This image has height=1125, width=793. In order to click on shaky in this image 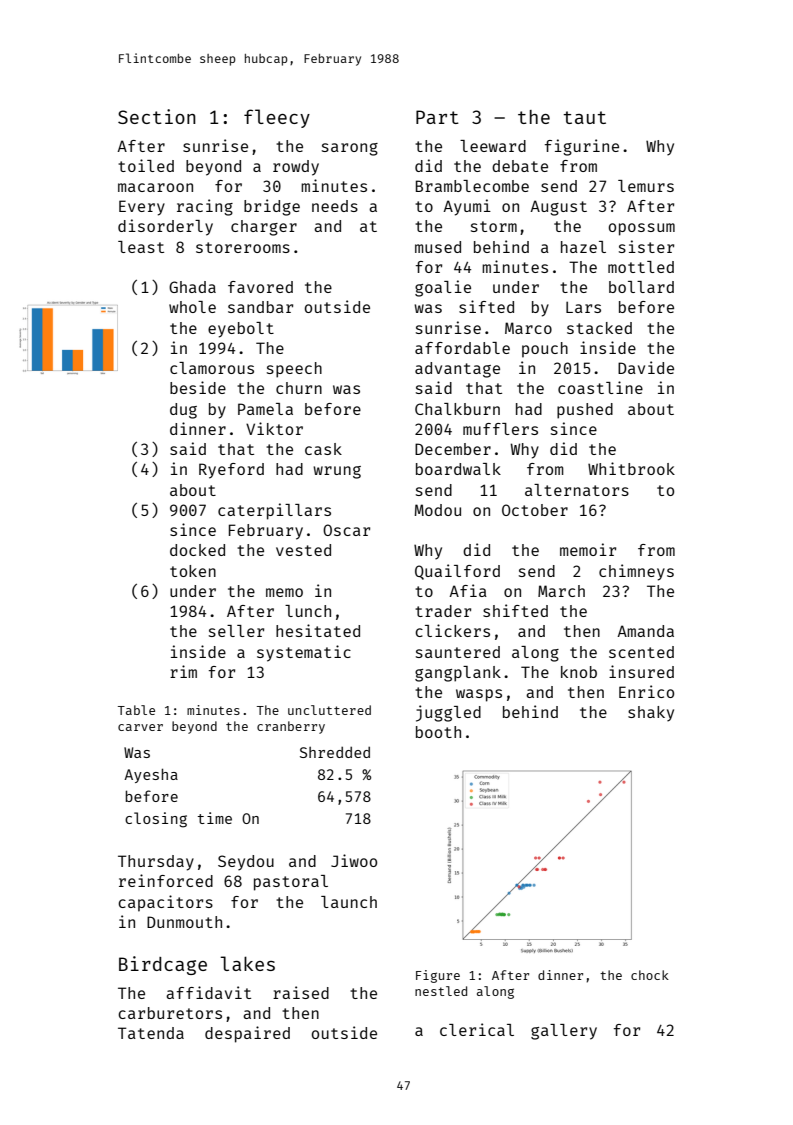, I will do `click(651, 714)`.
